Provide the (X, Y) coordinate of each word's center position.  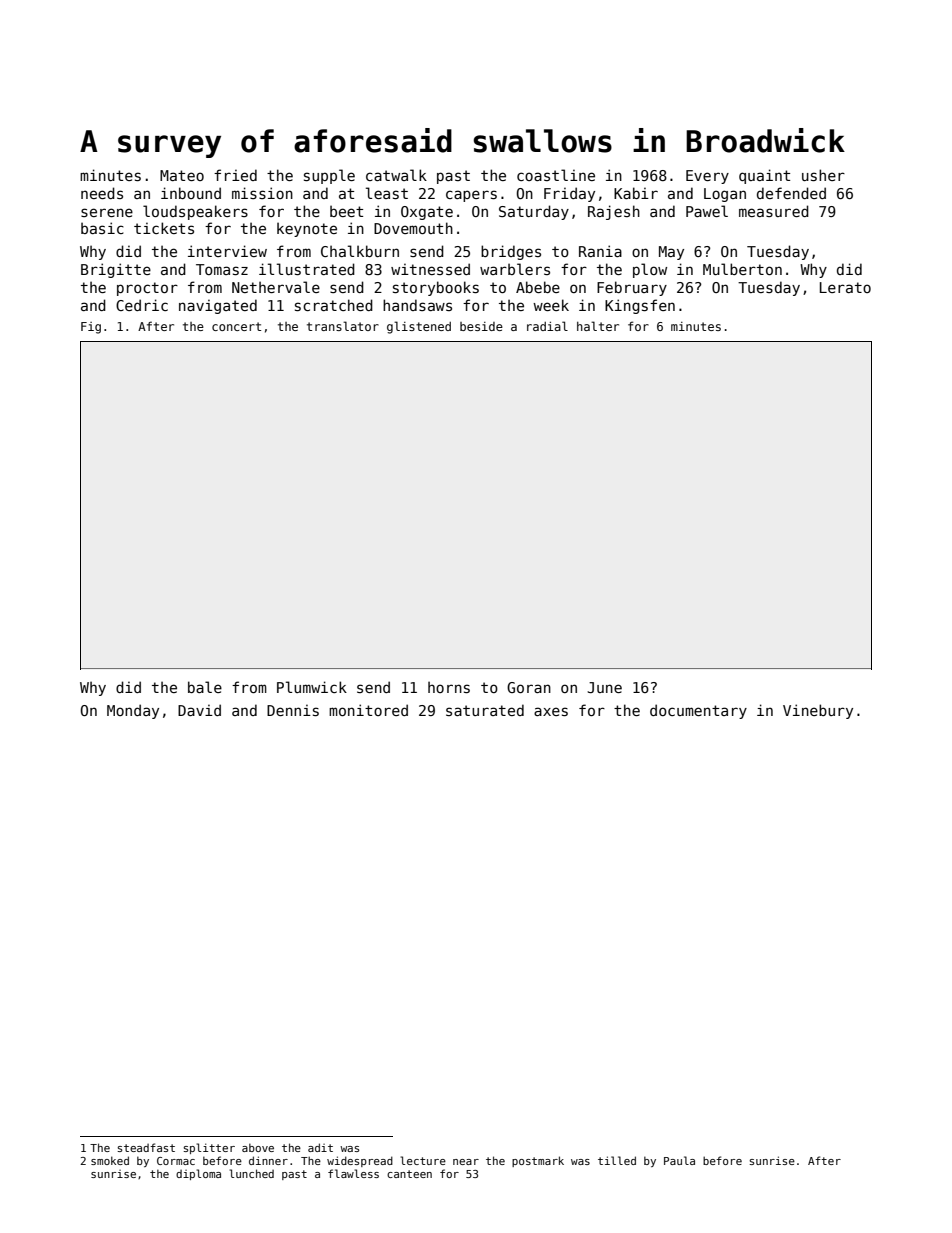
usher (823, 175)
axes (551, 711)
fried (235, 175)
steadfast (146, 1147)
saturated (485, 710)
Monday (133, 711)
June (604, 687)
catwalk (396, 175)
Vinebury (818, 711)
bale (205, 687)
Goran (529, 687)
